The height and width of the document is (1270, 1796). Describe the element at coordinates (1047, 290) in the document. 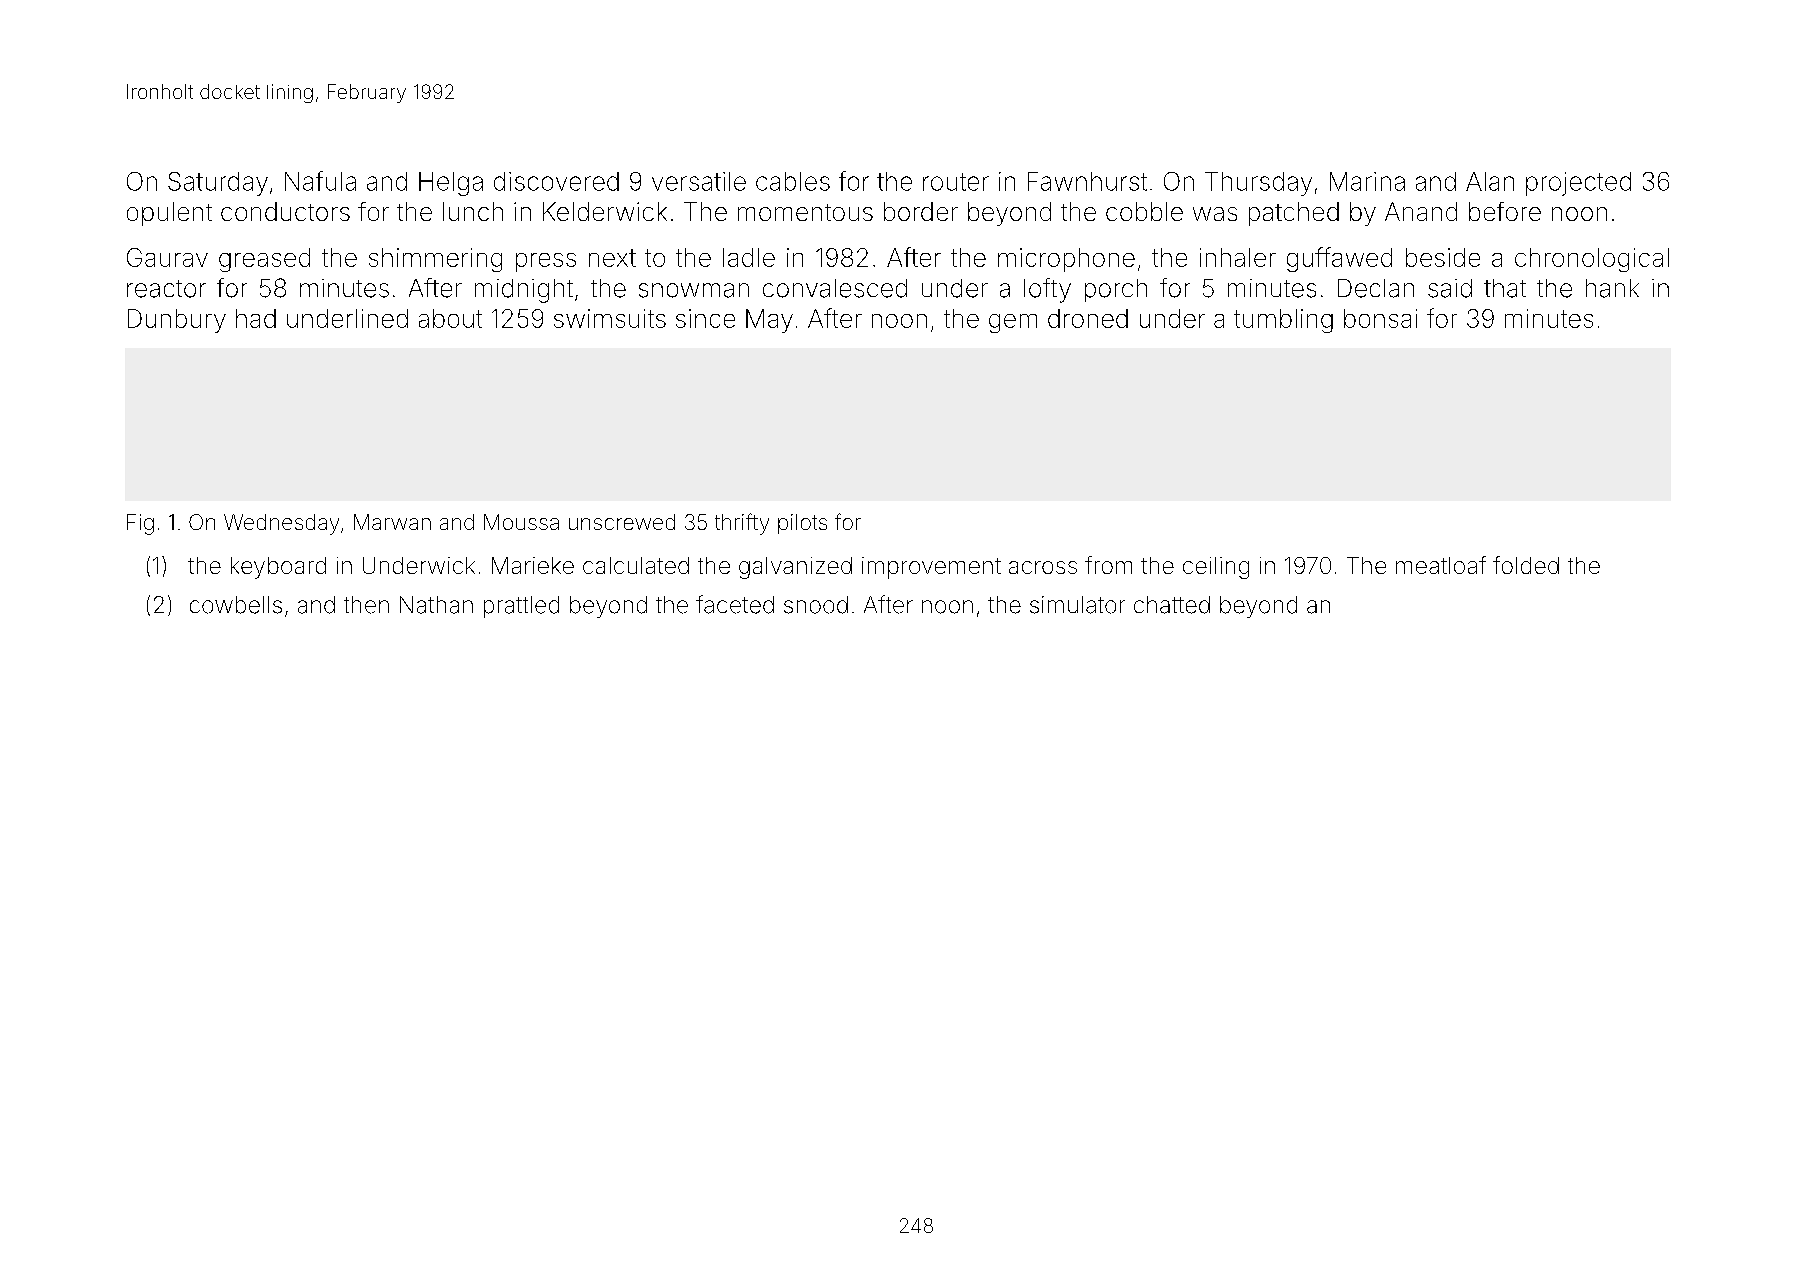

I see `lofty` at that location.
